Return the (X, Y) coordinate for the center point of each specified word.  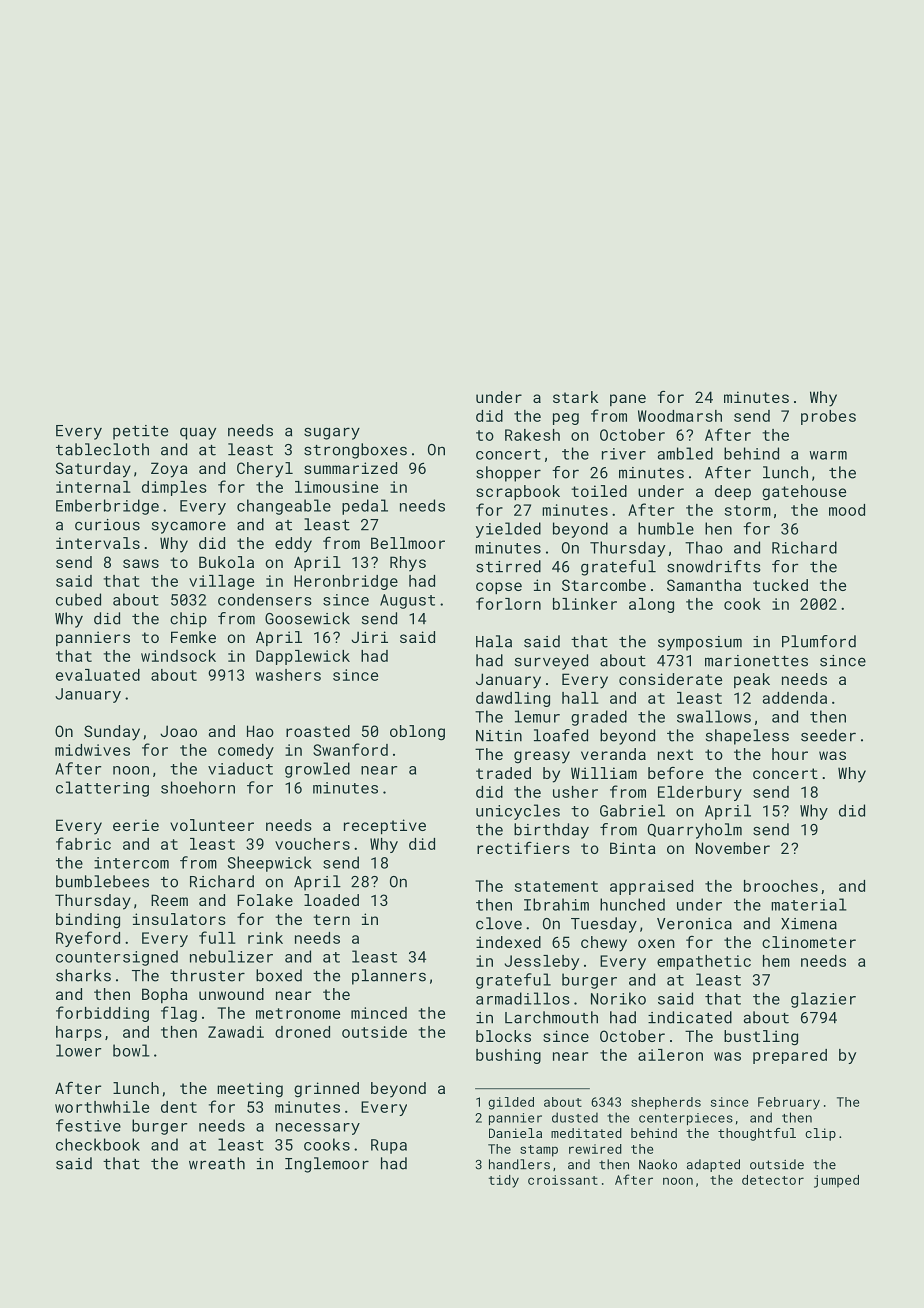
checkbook (98, 1144)
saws (141, 563)
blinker (585, 604)
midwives (92, 750)
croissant (563, 1180)
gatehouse (804, 492)
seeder (828, 735)
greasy (542, 757)
